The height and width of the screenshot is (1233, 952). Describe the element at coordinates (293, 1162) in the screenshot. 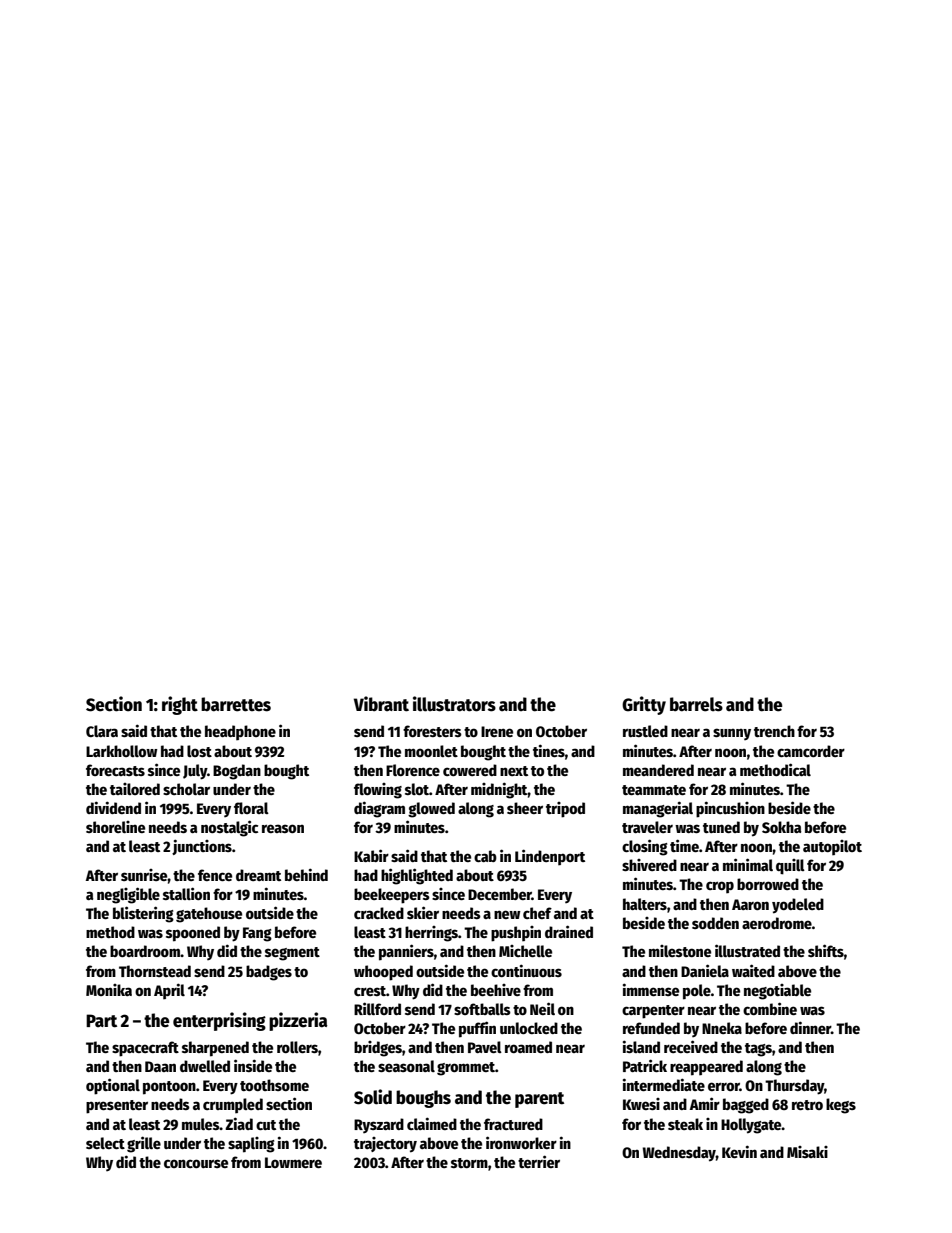

I see `Lowmere` at that location.
